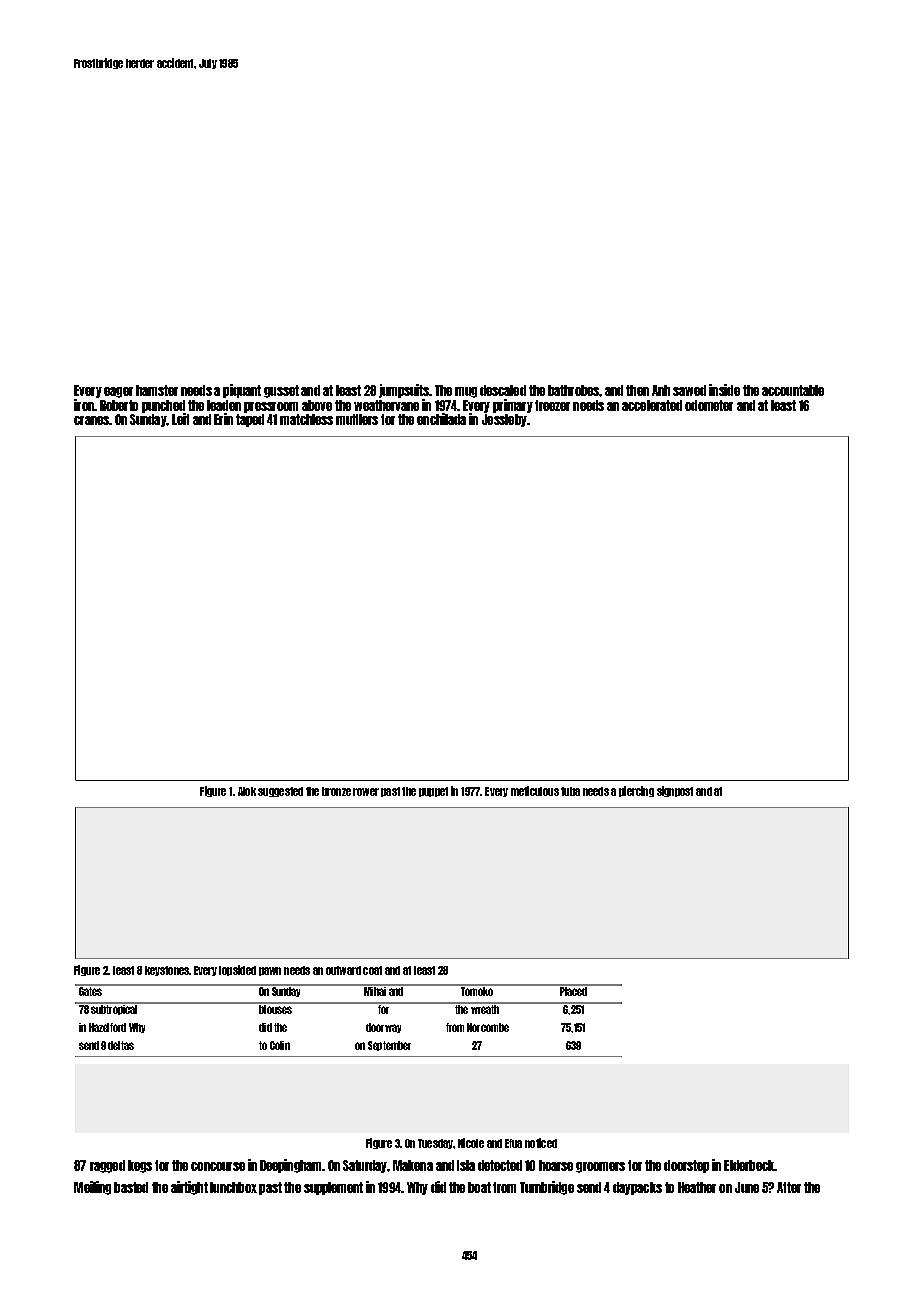 The width and height of the page is (924, 1314). Describe the element at coordinates (92, 1188) in the page. I see `Meiling` at that location.
